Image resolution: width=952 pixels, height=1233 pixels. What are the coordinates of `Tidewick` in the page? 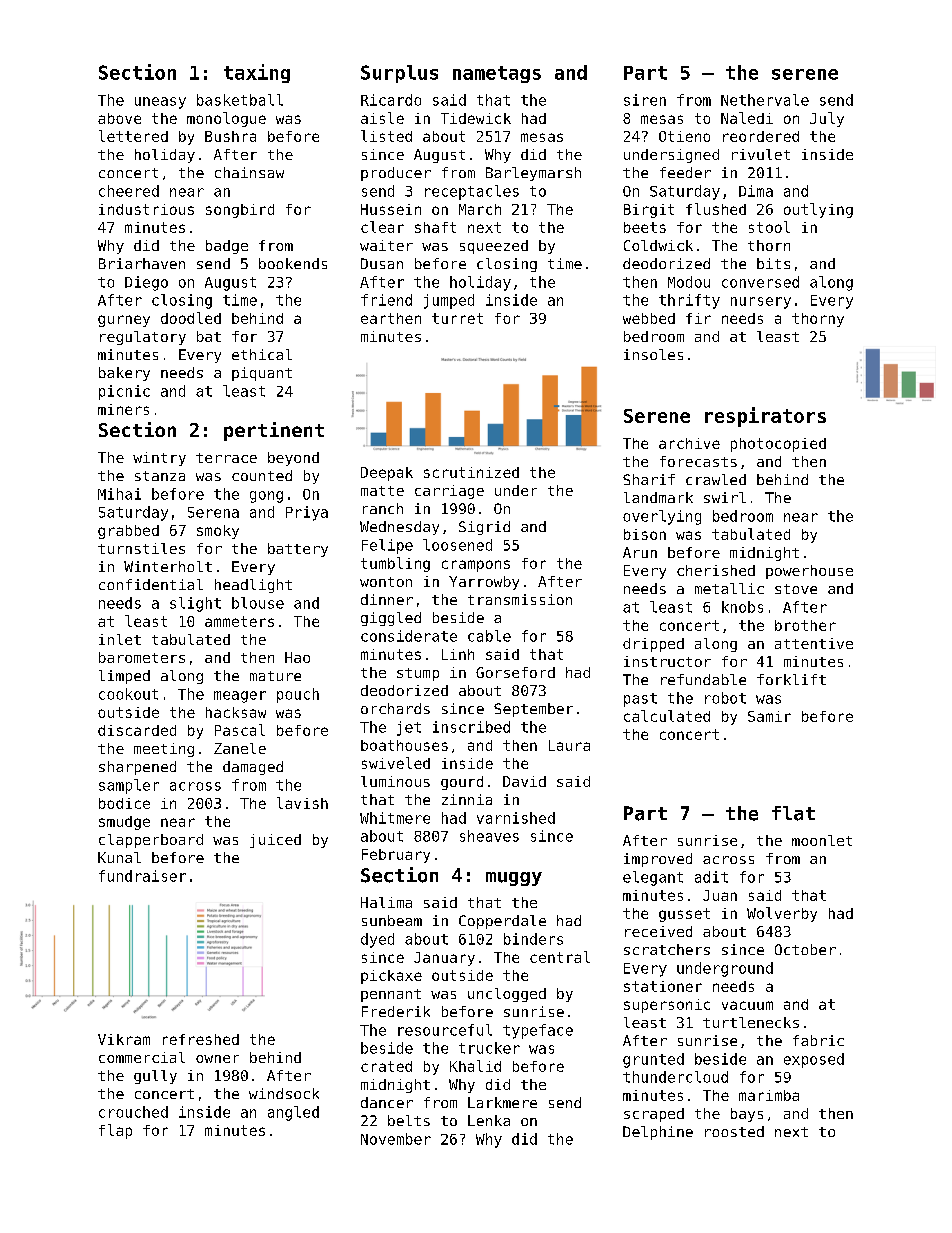 It's located at (476, 118).
